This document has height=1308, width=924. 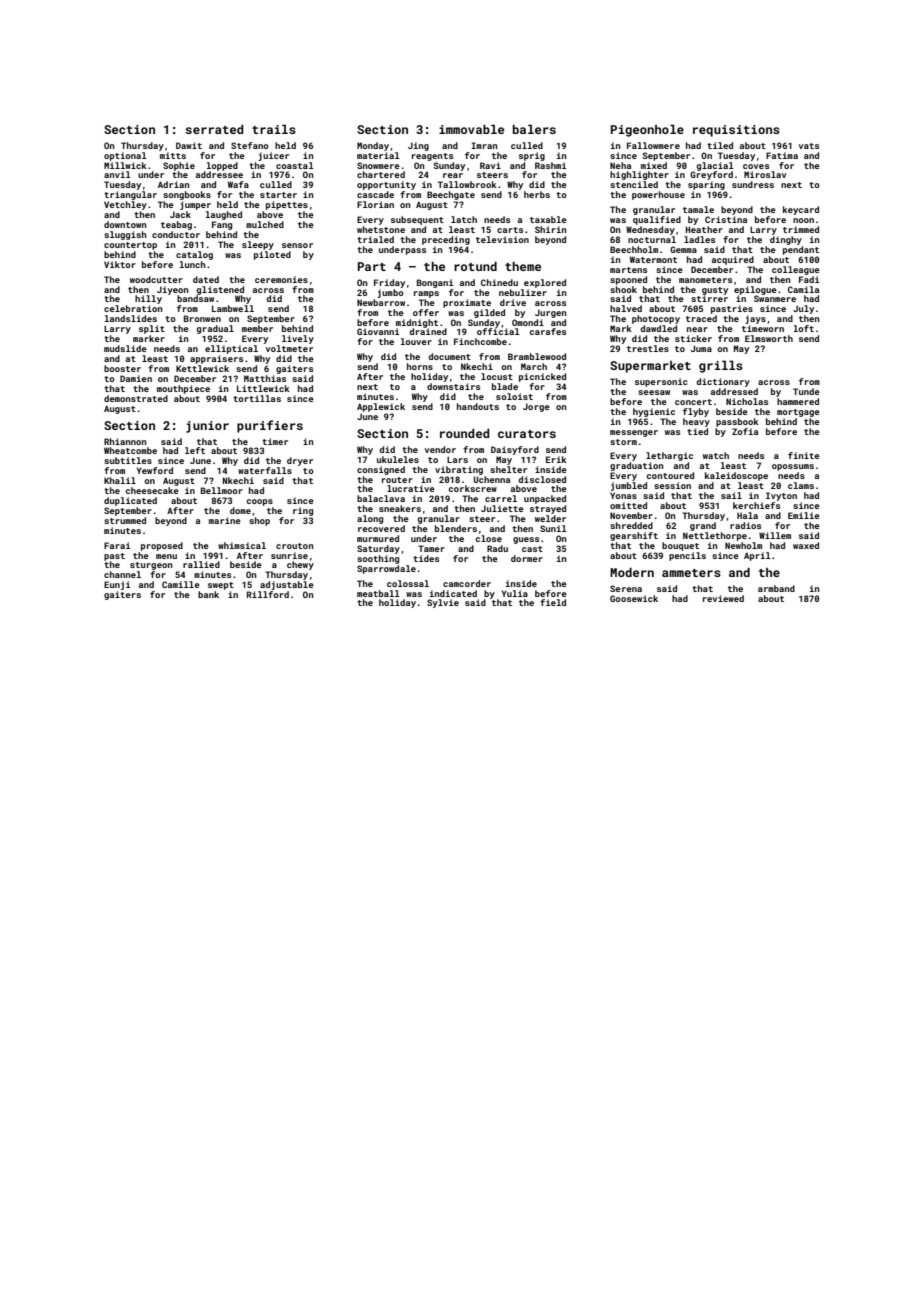 What do you see at coordinates (471, 129) in the document?
I see `immovable` at bounding box center [471, 129].
